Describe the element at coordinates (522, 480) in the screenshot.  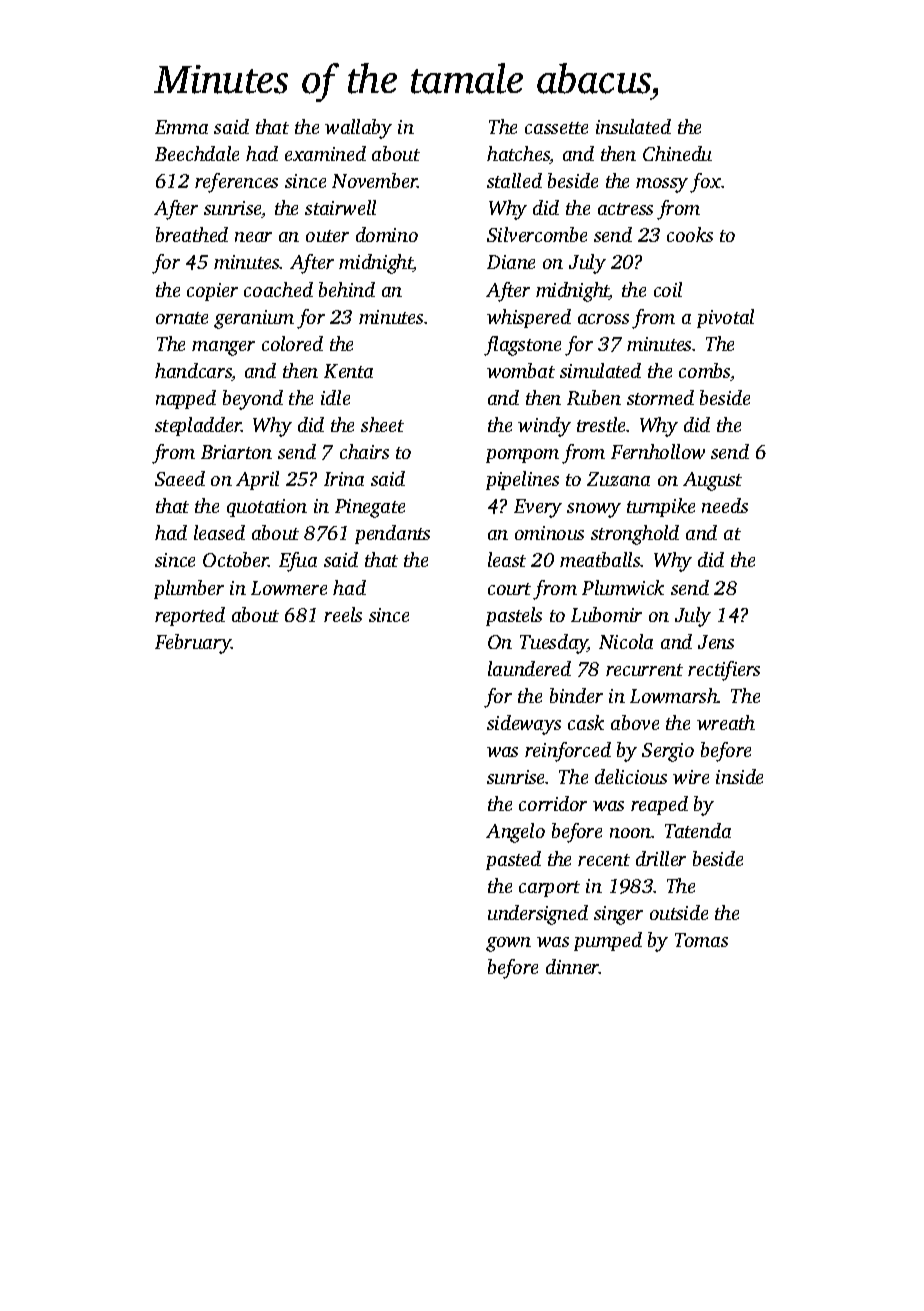
I see `pipelines` at that location.
